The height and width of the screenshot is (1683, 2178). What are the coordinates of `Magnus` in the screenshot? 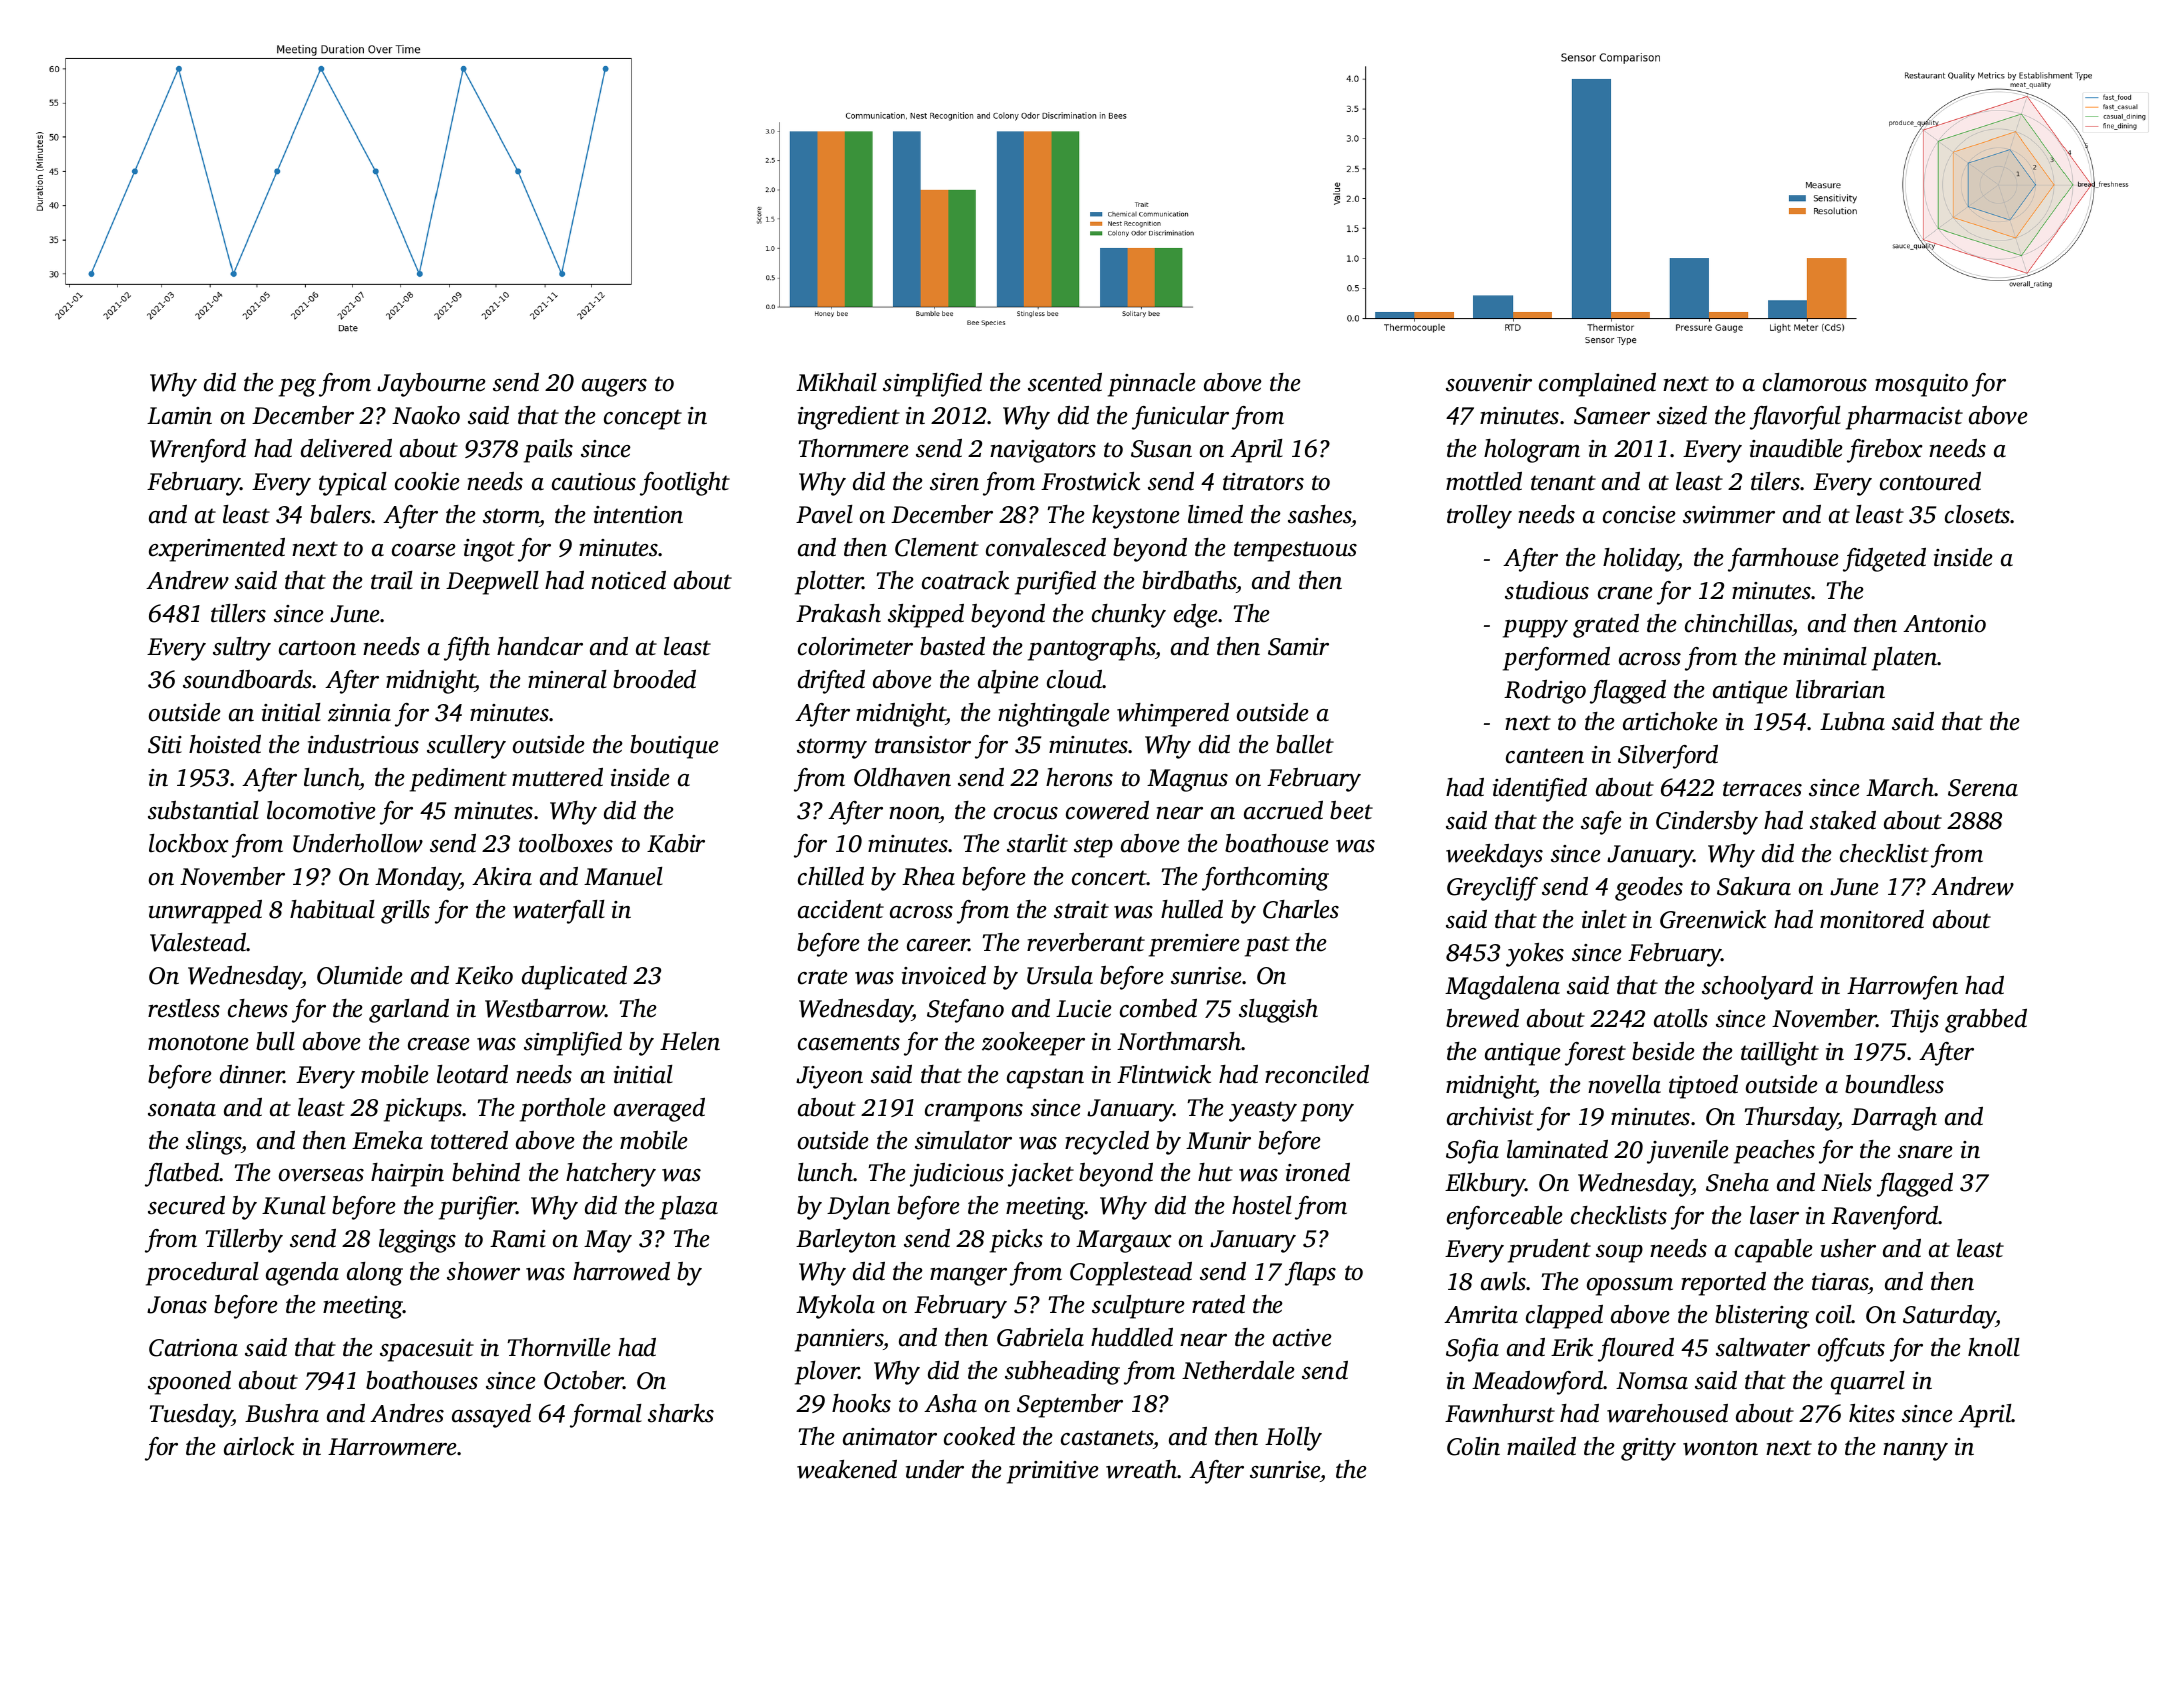 It's located at (1187, 780).
